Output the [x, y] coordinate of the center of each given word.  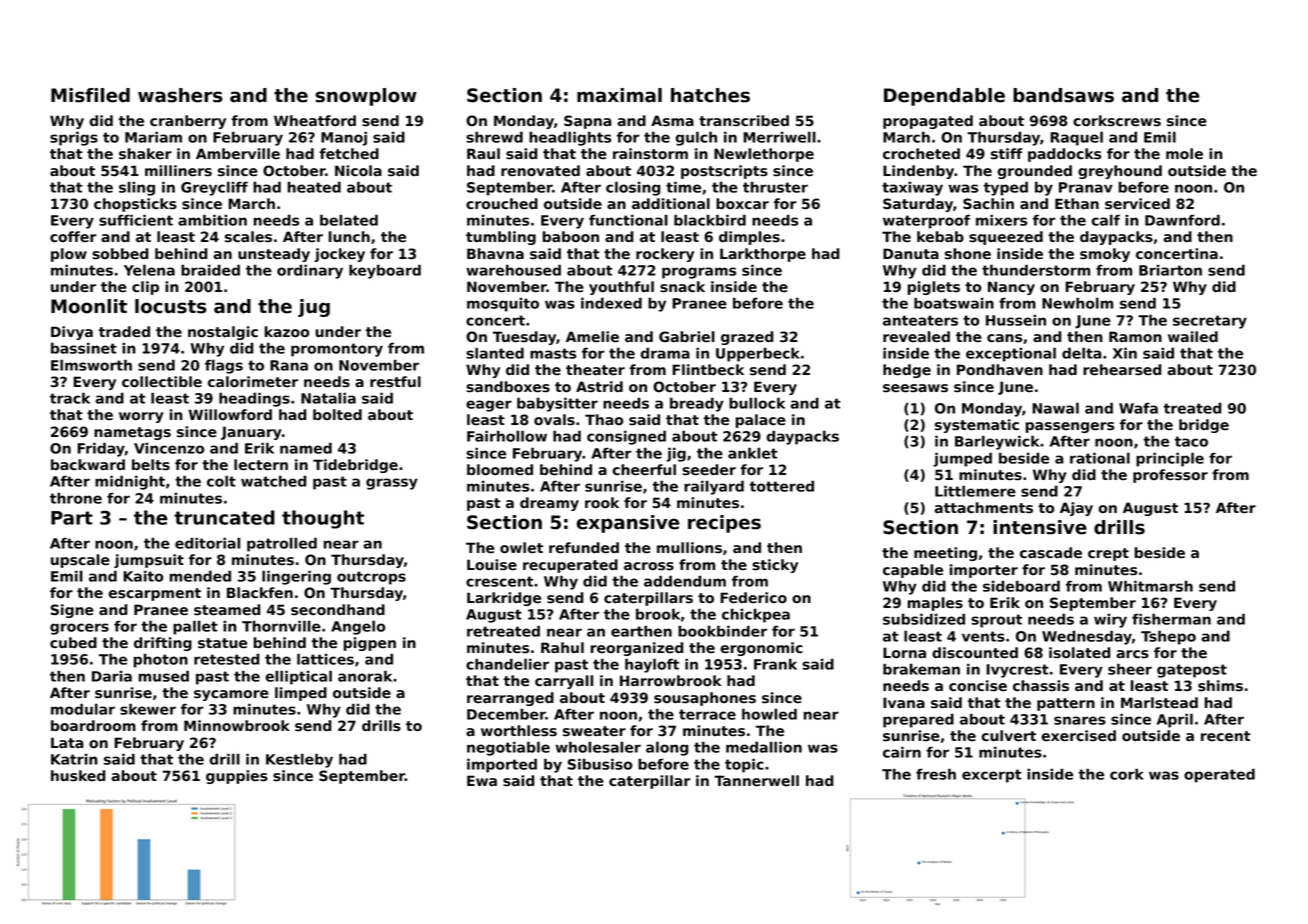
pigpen [370, 644]
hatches [710, 95]
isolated [1079, 652]
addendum [685, 581]
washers [180, 95]
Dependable [944, 97]
